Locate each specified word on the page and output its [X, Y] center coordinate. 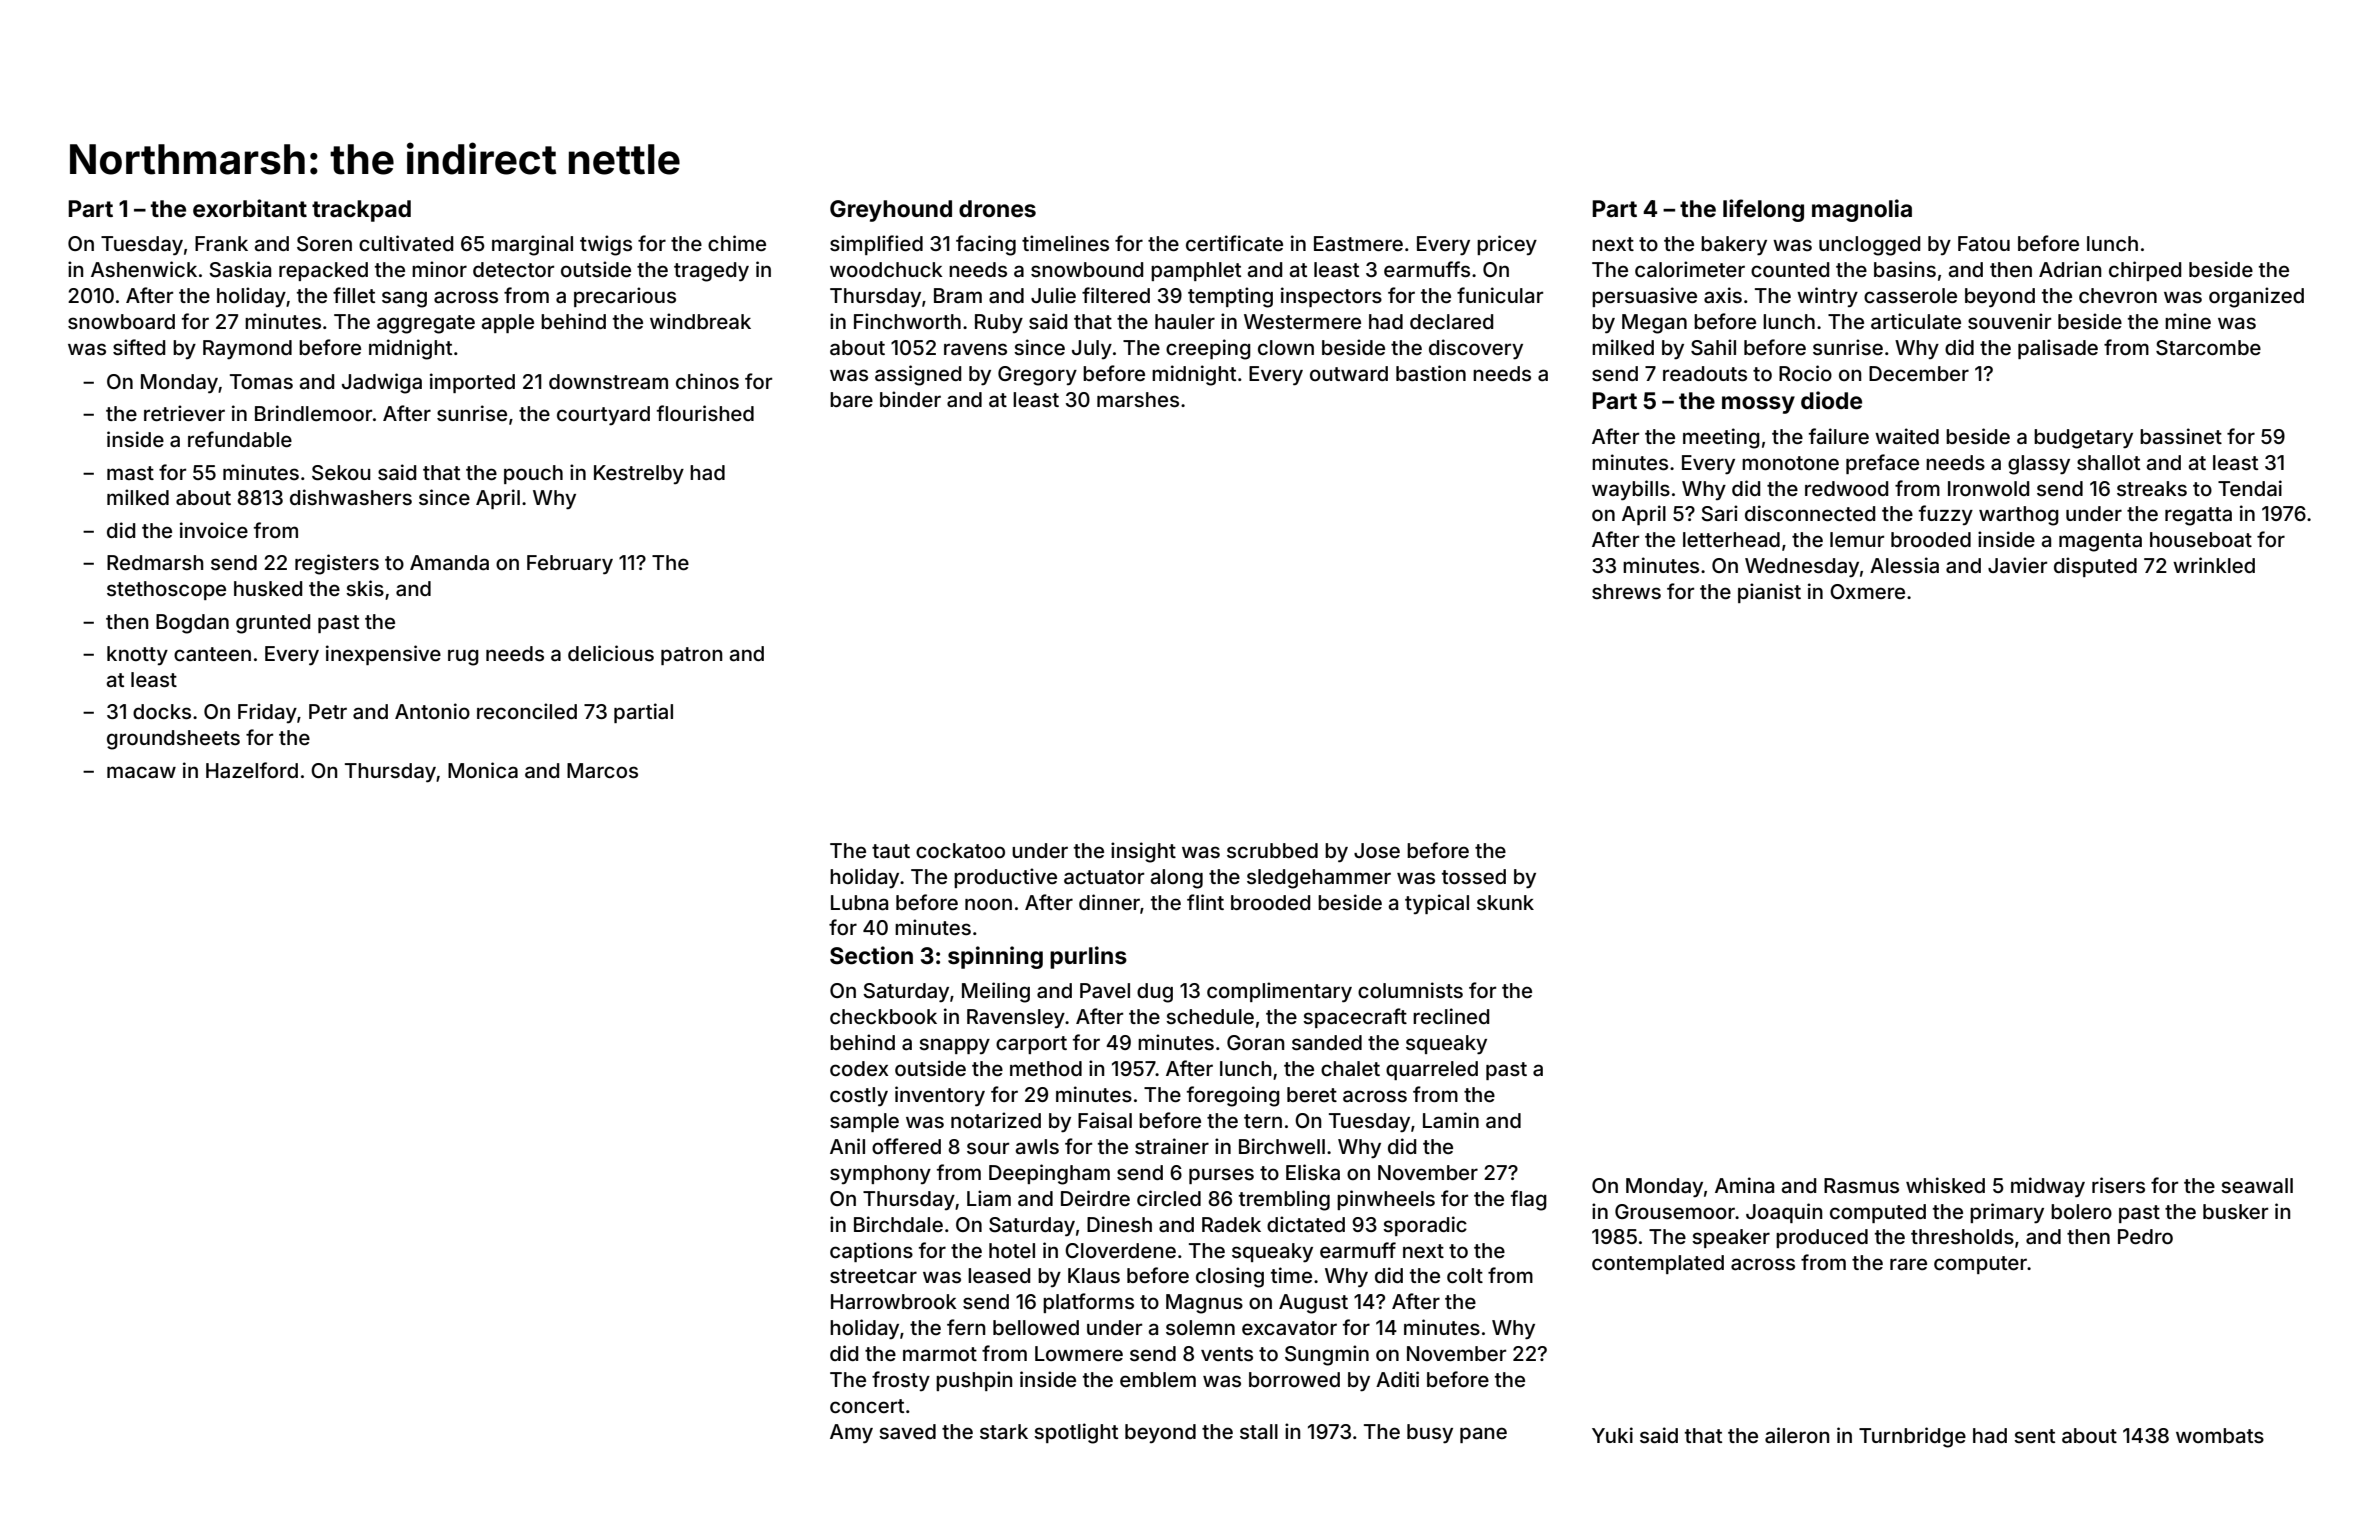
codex [859, 1068]
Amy [851, 1434]
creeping [1208, 349]
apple [508, 323]
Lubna [859, 902]
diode [1831, 400]
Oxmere [1867, 591]
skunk [1505, 902]
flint [1205, 902]
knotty [137, 655]
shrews [1626, 591]
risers [2118, 1185]
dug [1155, 993]
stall [1259, 1431]
